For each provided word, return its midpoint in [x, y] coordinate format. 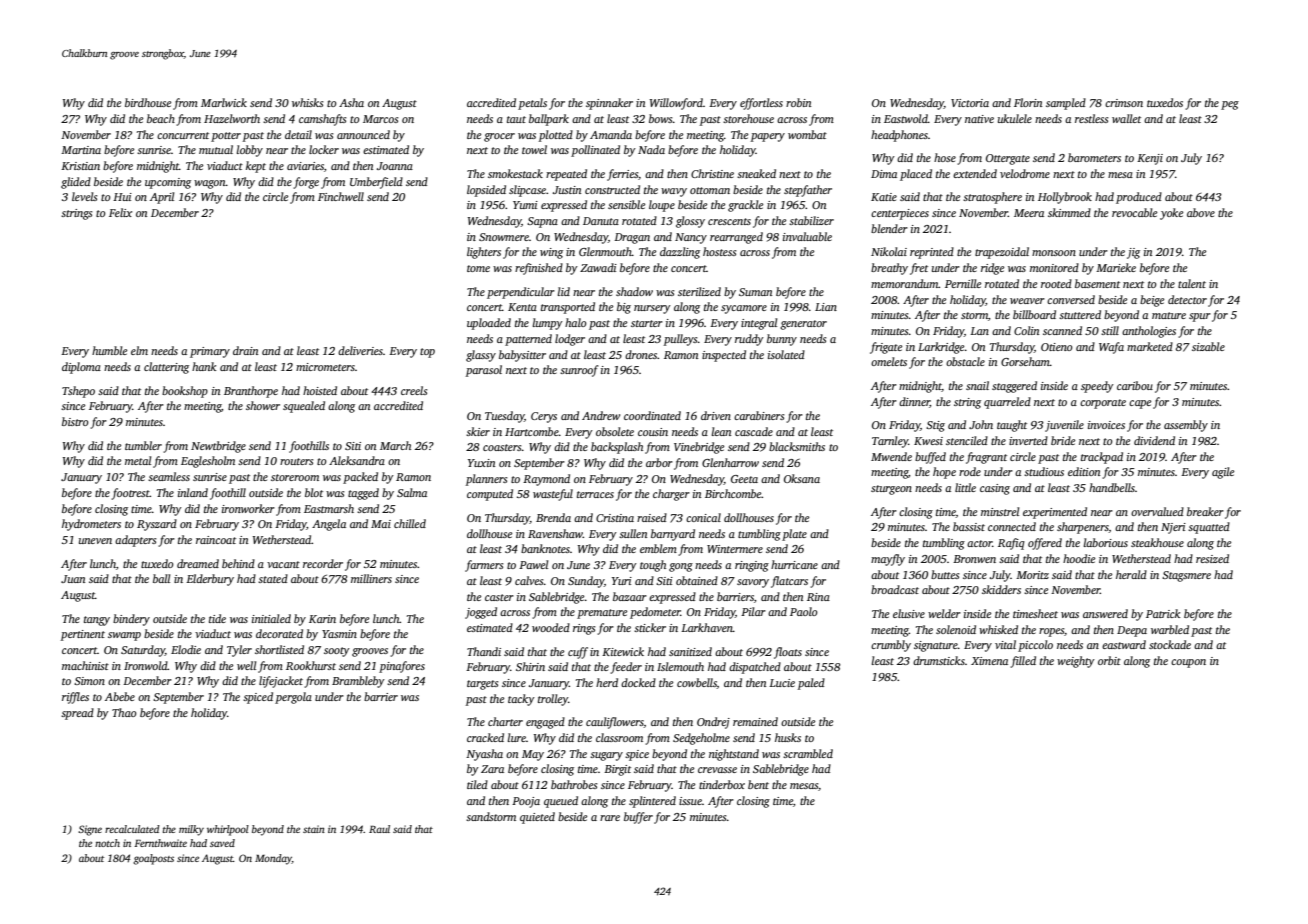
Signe [90, 830]
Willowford [676, 104]
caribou [1135, 385]
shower [263, 405]
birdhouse [148, 102]
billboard [1034, 314]
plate [794, 535]
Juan [73, 579]
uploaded [489, 324]
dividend [1154, 440]
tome [478, 268]
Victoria [970, 103]
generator [803, 325]
